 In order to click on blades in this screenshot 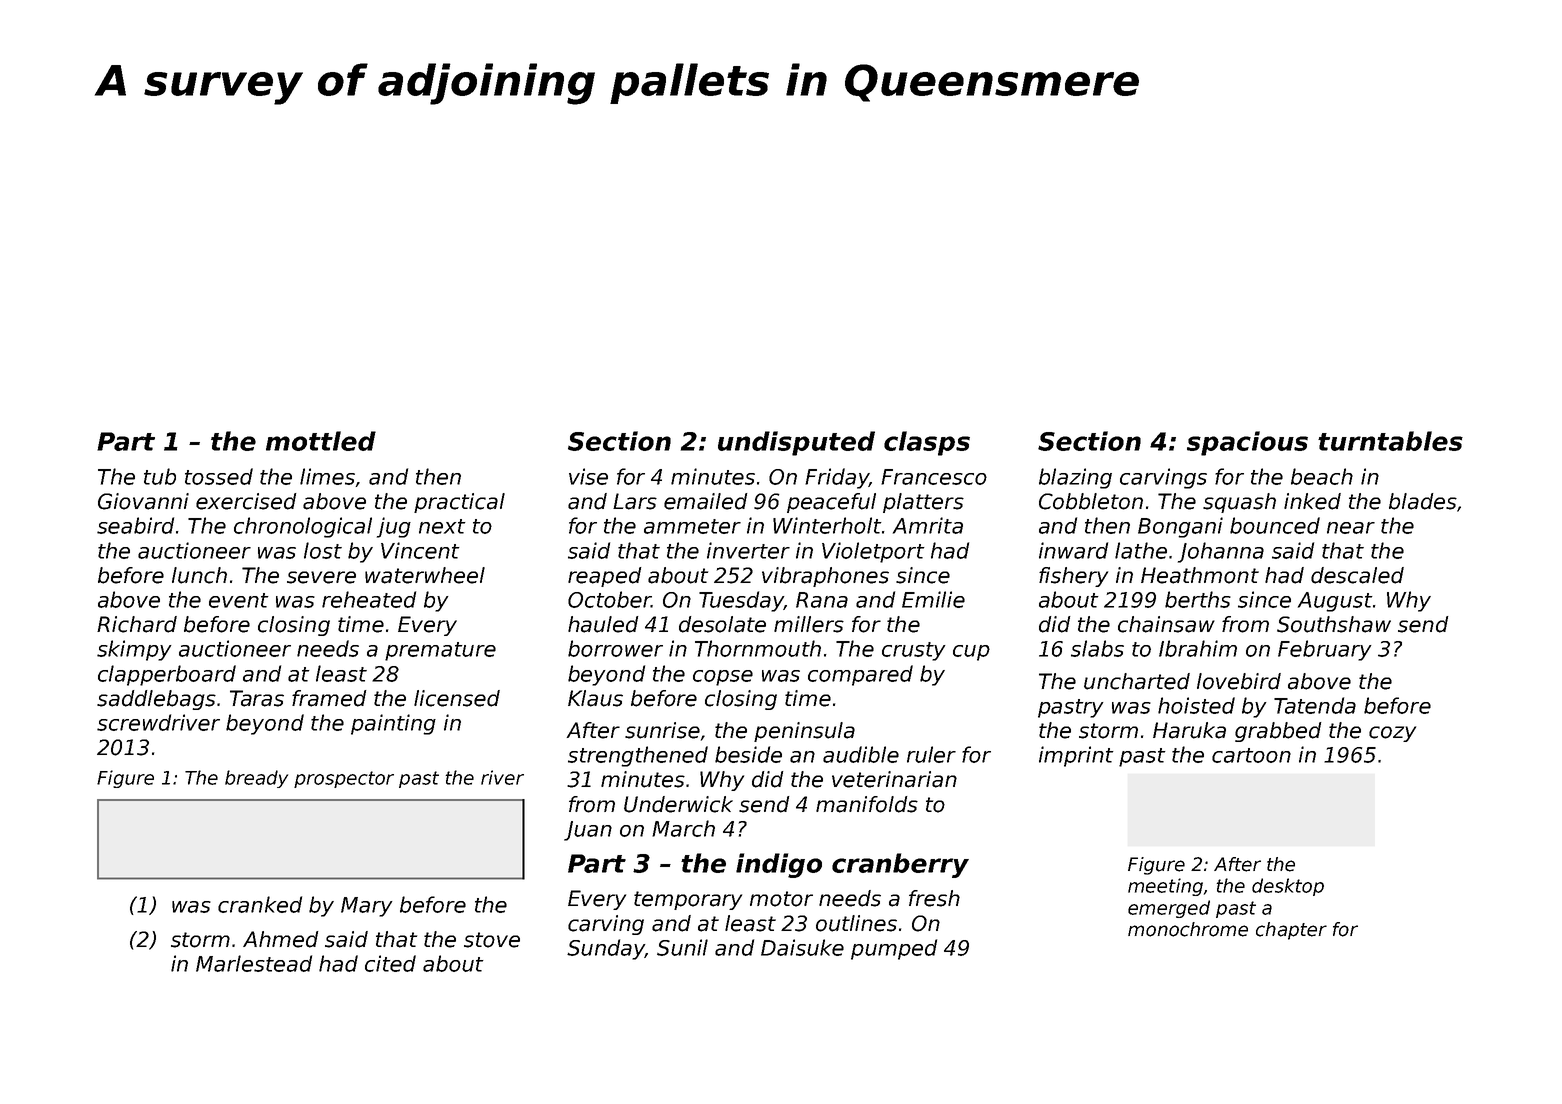, I will do `click(1423, 501)`.
